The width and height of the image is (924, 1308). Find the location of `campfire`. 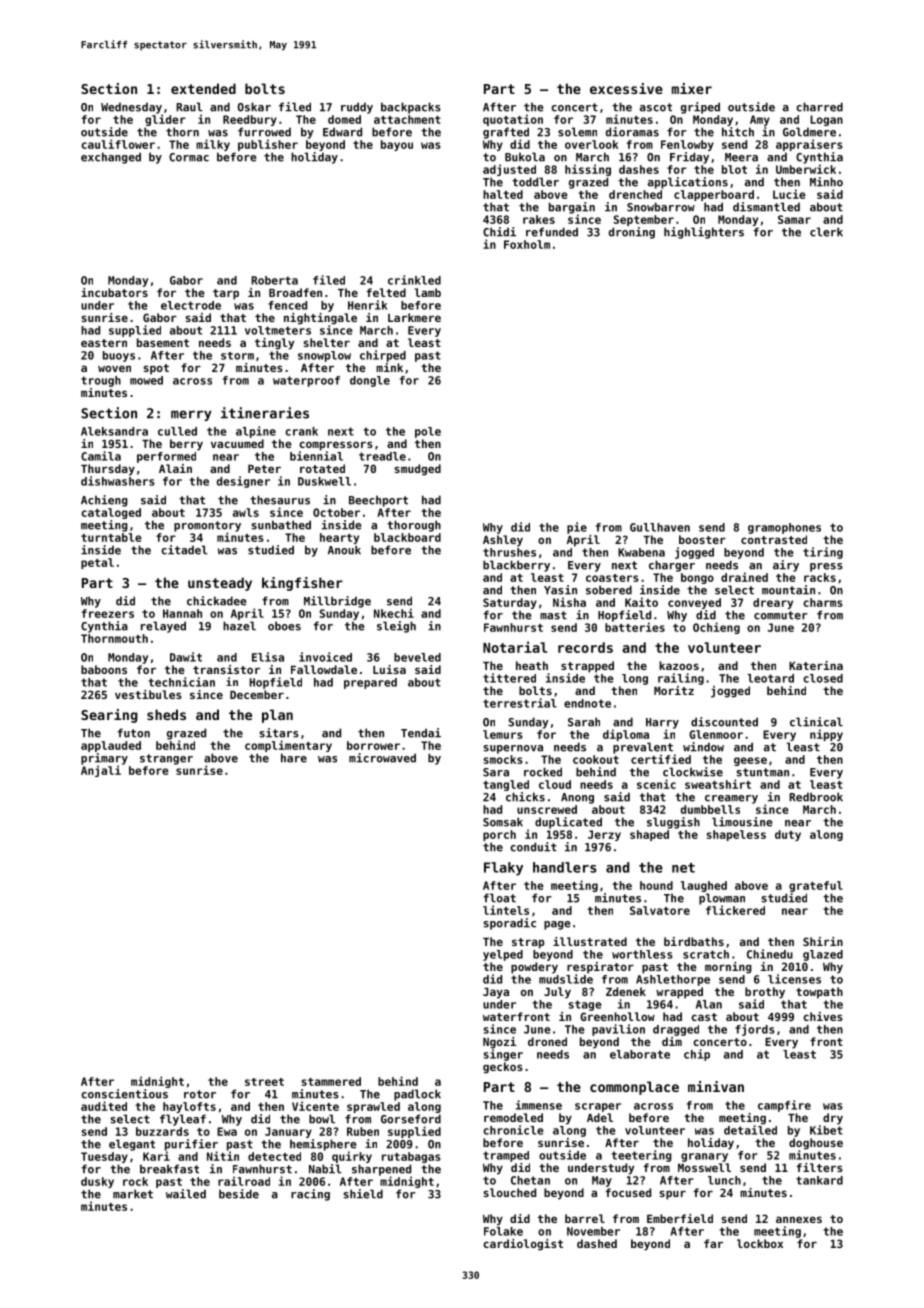

campfire is located at coordinates (784, 1106).
